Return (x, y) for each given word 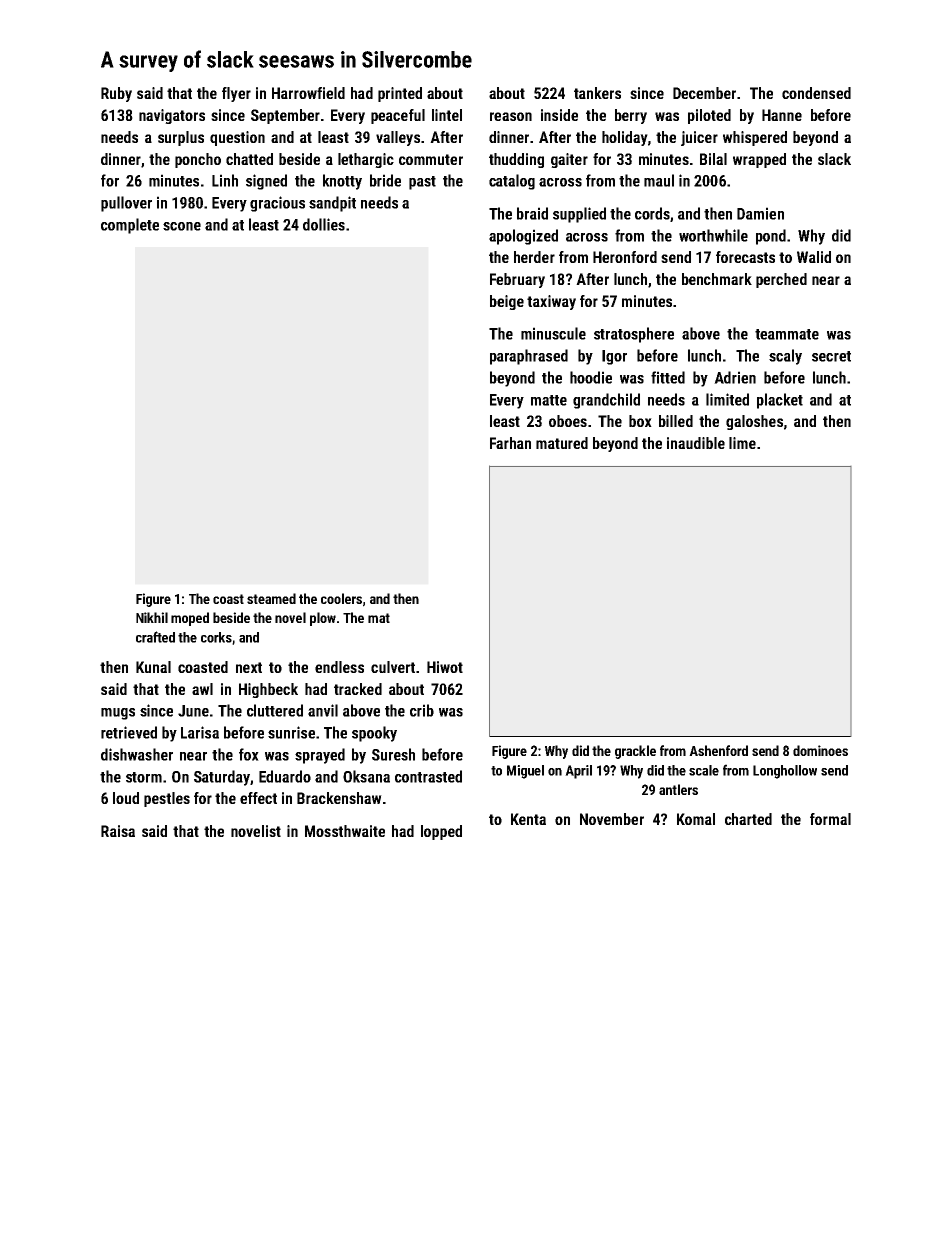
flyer (236, 94)
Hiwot (445, 667)
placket (780, 401)
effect (258, 798)
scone (182, 226)
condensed (816, 93)
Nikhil (152, 617)
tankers (597, 93)
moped (190, 619)
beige (507, 302)
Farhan (510, 443)
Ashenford (718, 750)
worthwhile (713, 235)
